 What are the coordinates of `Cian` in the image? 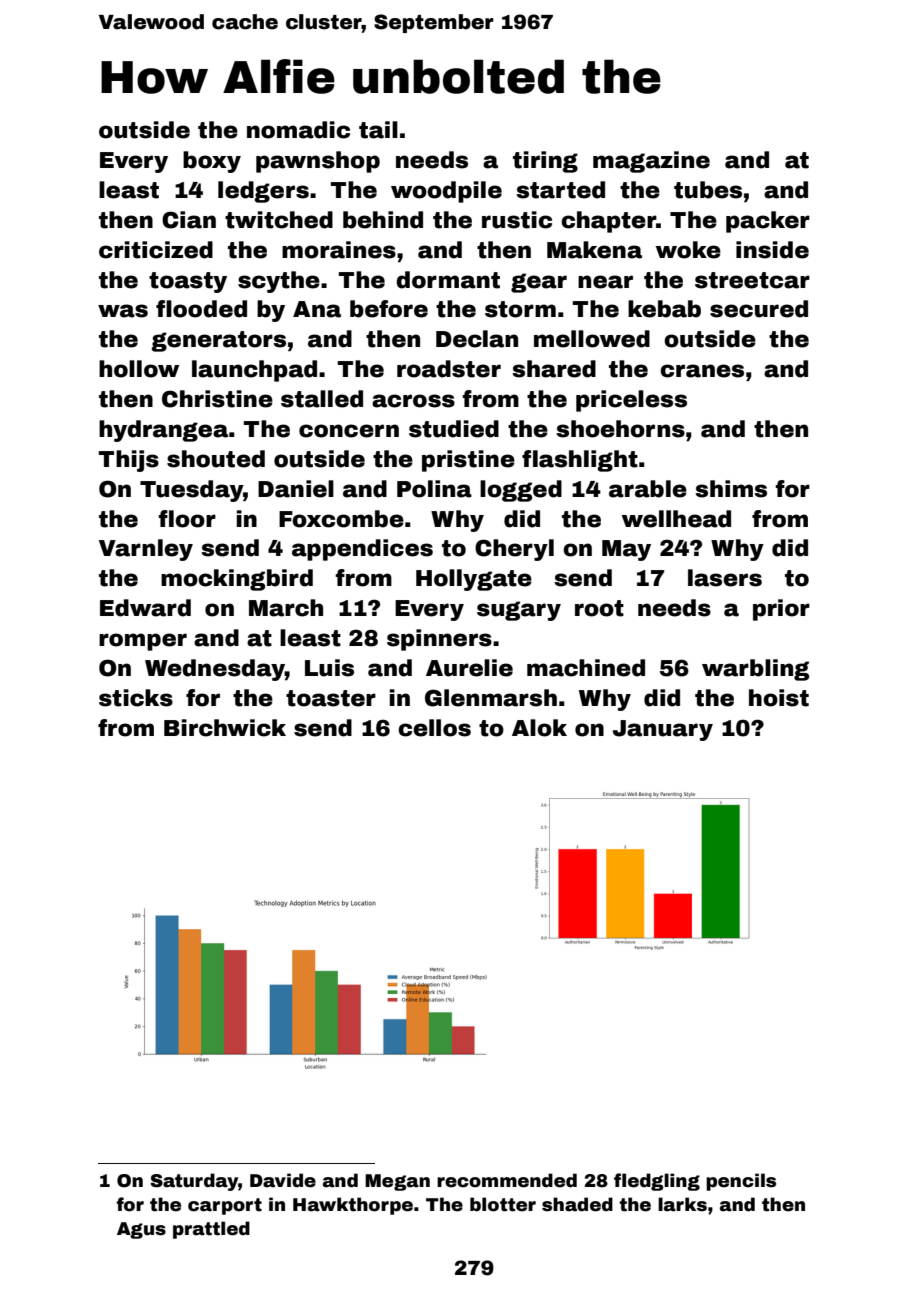 It's located at (189, 220).
